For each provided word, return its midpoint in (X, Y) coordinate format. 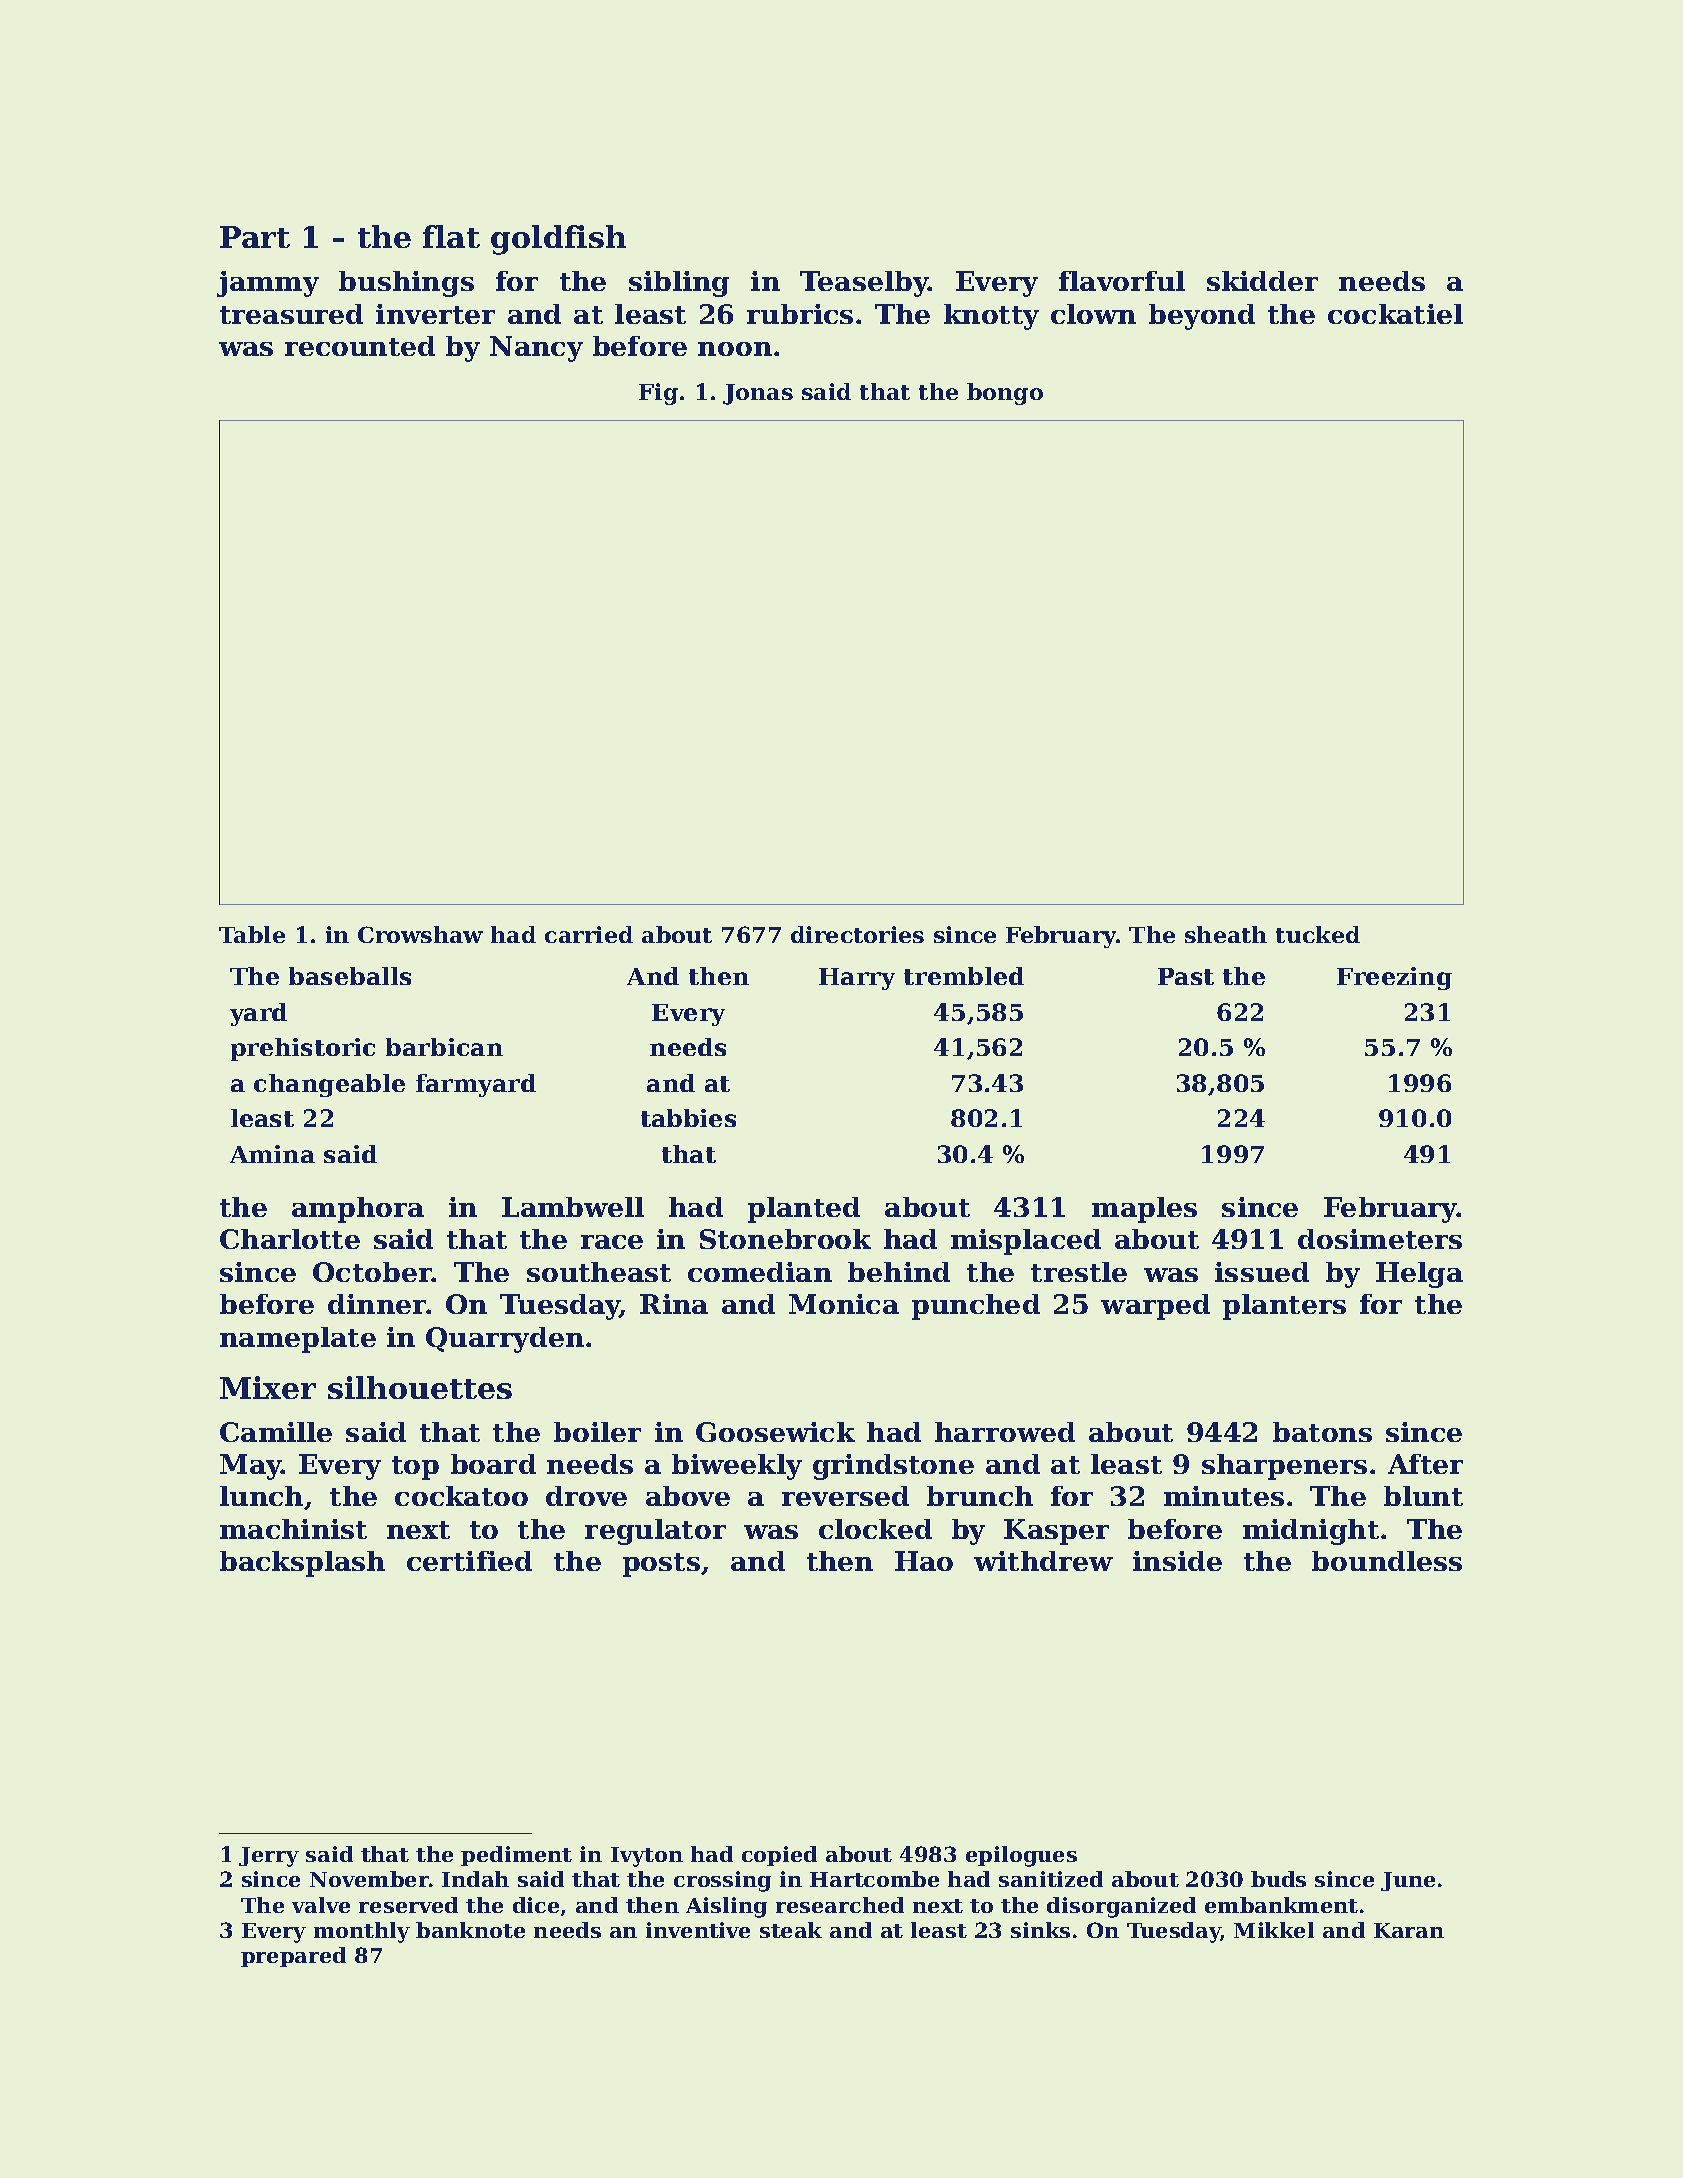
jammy (268, 284)
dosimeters (1380, 1239)
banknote (470, 1930)
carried (589, 934)
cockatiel (1395, 314)
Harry (857, 979)
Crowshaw (420, 934)
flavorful (1122, 281)
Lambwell (573, 1207)
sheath (1226, 934)
